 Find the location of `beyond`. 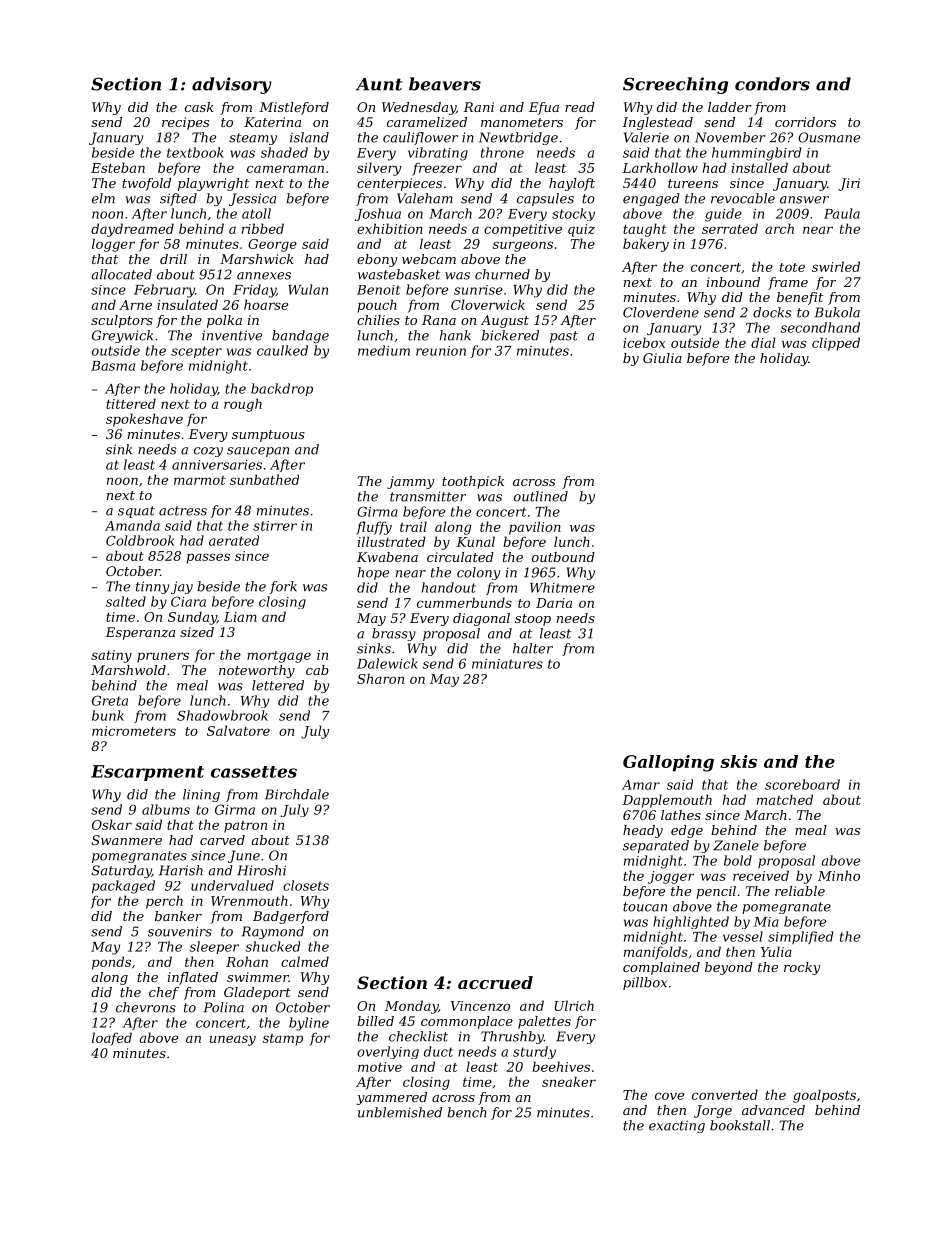

beyond is located at coordinates (729, 968).
